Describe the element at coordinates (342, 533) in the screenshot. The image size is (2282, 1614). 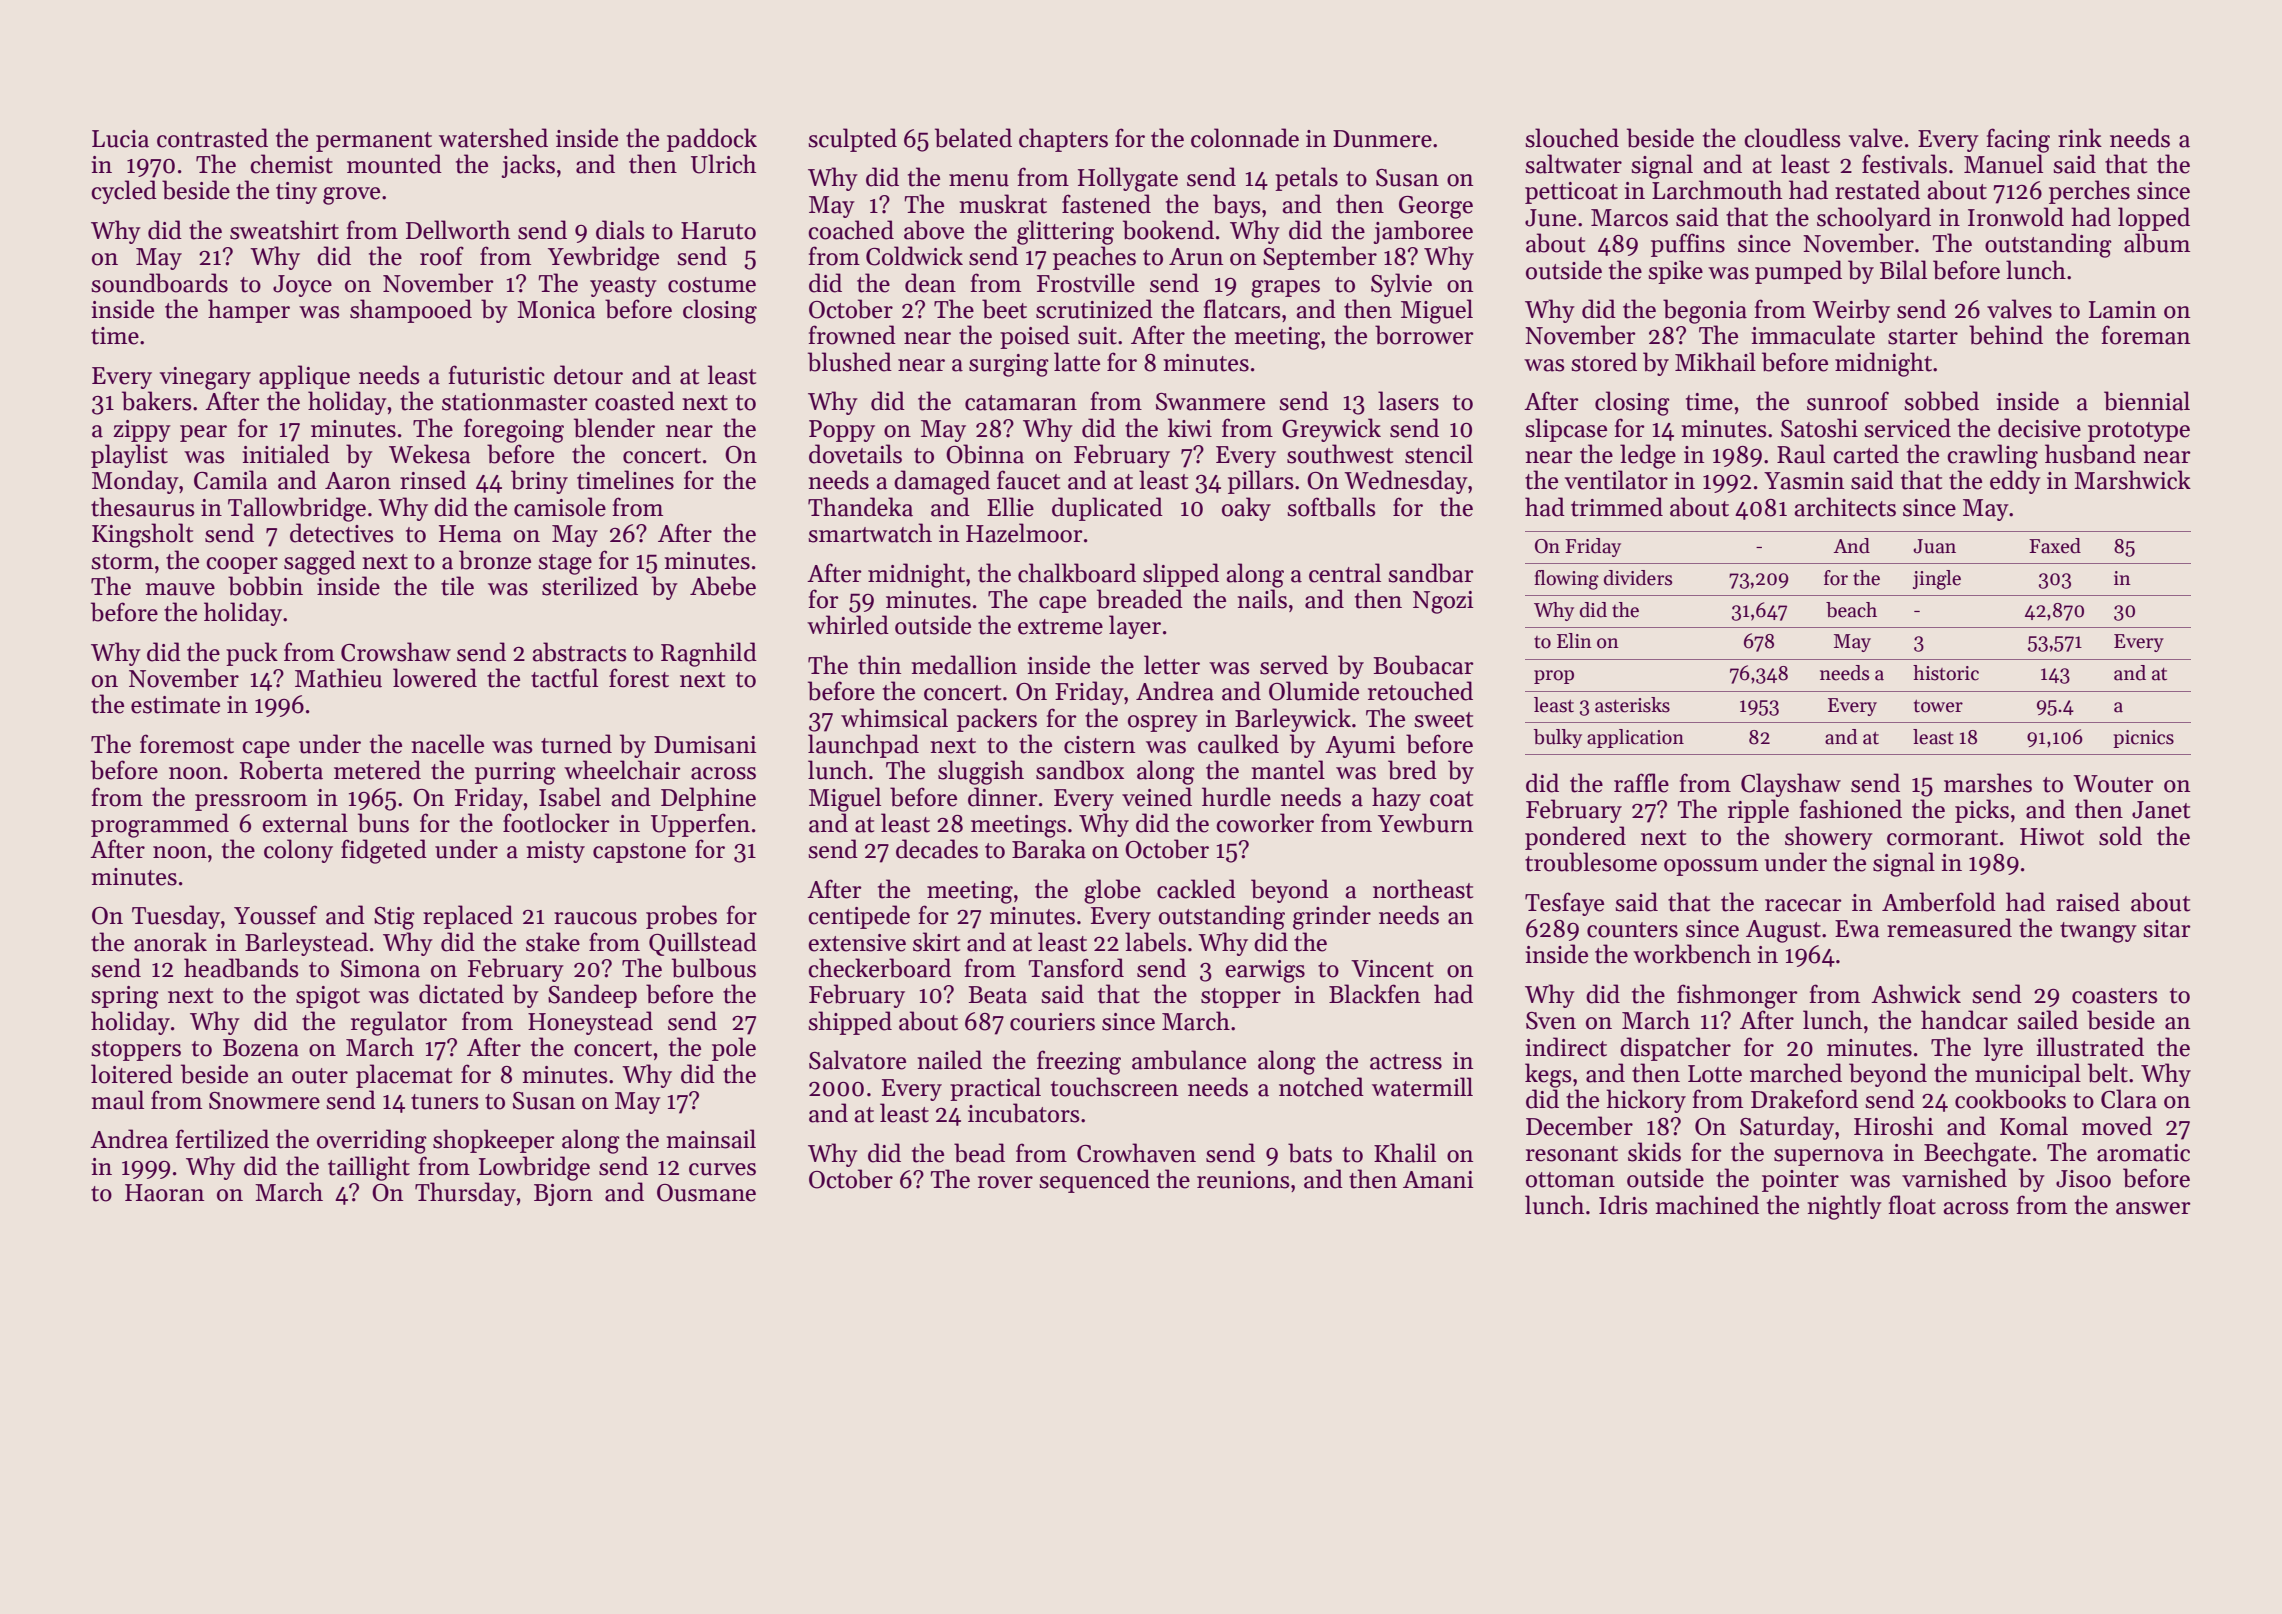
I see `detectives` at that location.
